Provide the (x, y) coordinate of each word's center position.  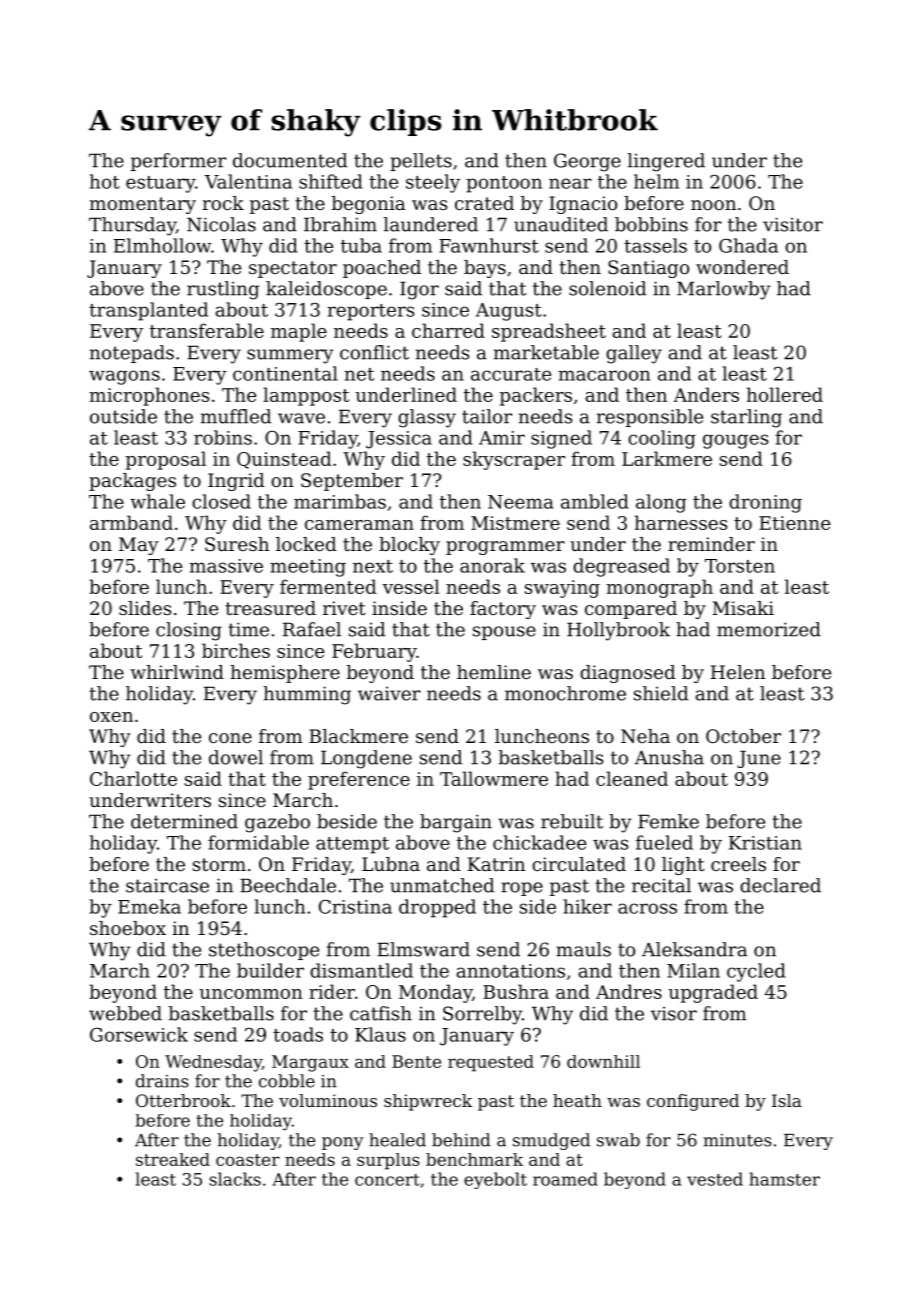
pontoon (504, 184)
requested (491, 1063)
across (647, 908)
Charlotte (133, 778)
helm (656, 181)
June (759, 759)
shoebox (128, 928)
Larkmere (667, 458)
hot (105, 181)
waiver (389, 694)
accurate (511, 374)
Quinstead (284, 460)
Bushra (516, 991)
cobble (287, 1081)
